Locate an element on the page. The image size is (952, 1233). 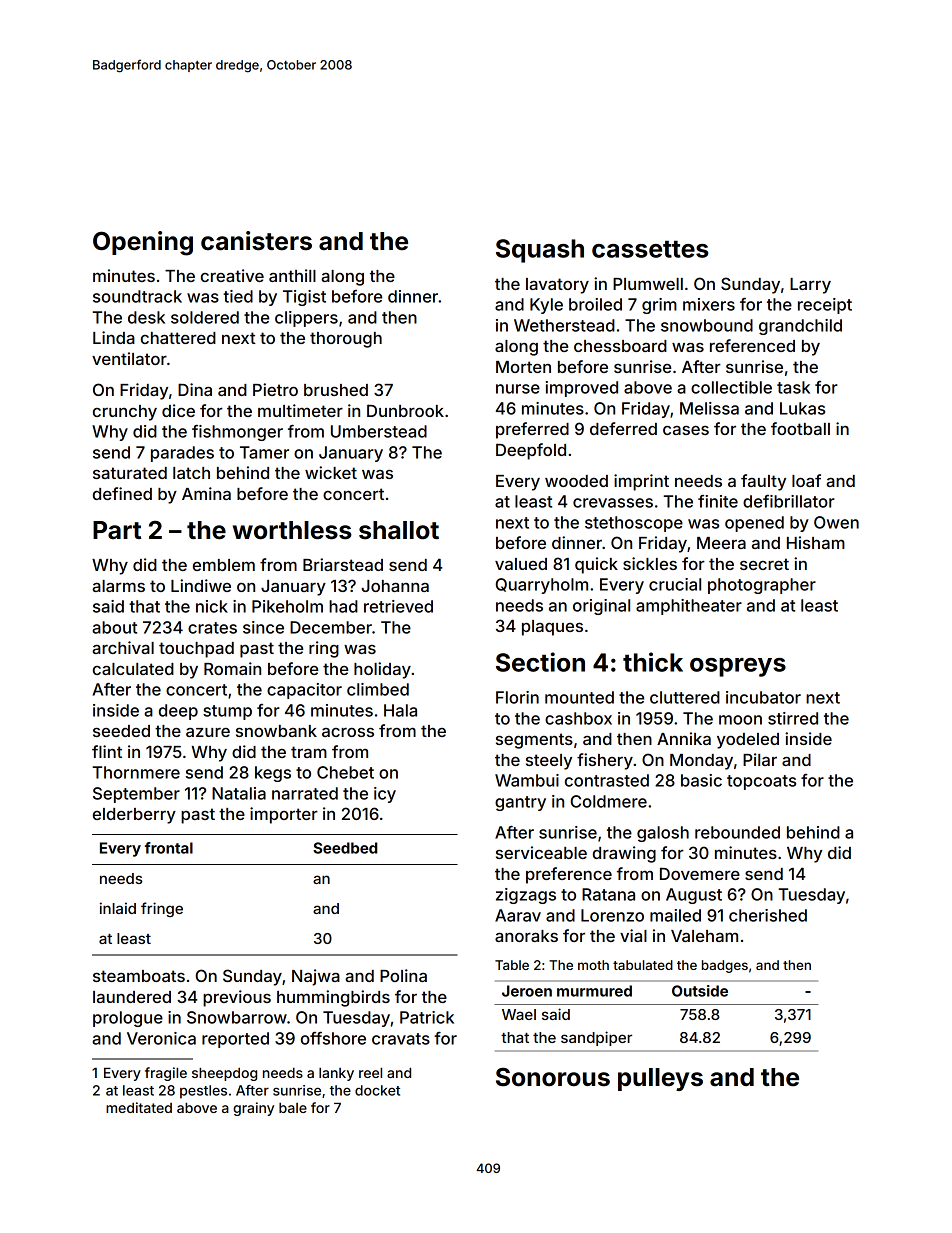
Linda is located at coordinates (114, 337).
